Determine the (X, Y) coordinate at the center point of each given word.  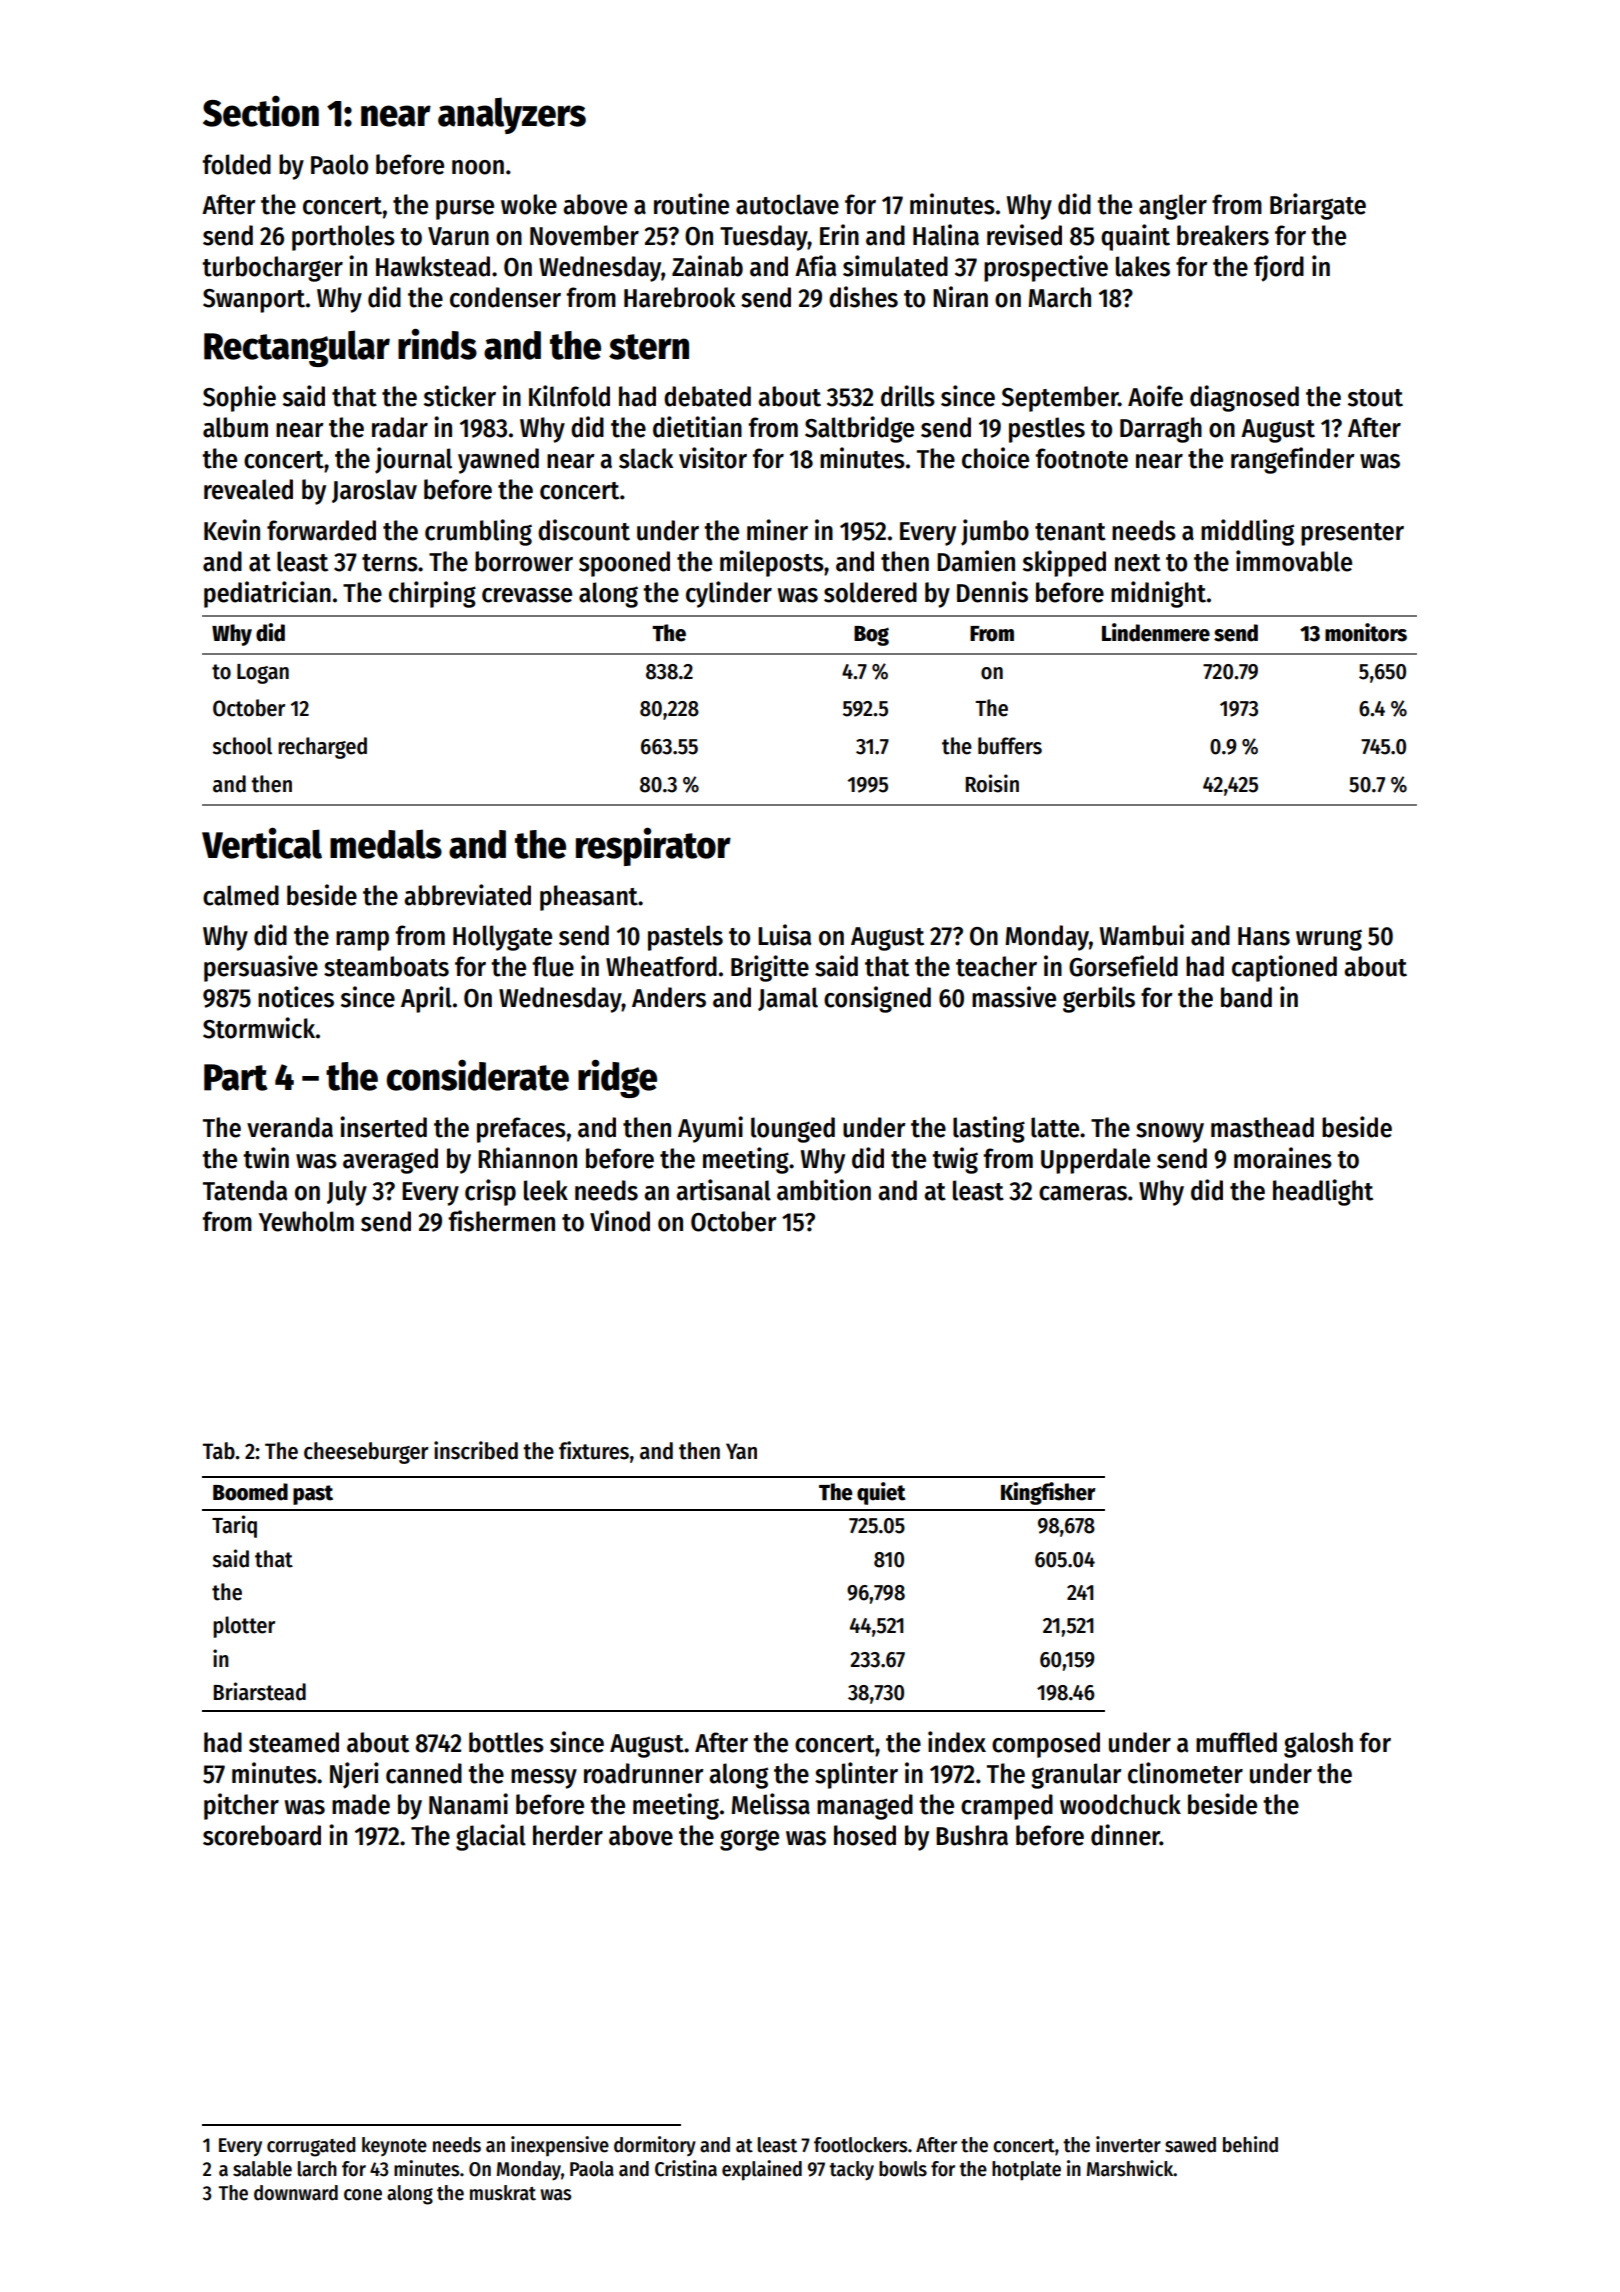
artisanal (723, 1190)
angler (1173, 207)
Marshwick (1130, 2168)
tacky (851, 2171)
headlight (1323, 1192)
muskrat (503, 2193)
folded (236, 164)
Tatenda (245, 1190)
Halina (946, 235)
